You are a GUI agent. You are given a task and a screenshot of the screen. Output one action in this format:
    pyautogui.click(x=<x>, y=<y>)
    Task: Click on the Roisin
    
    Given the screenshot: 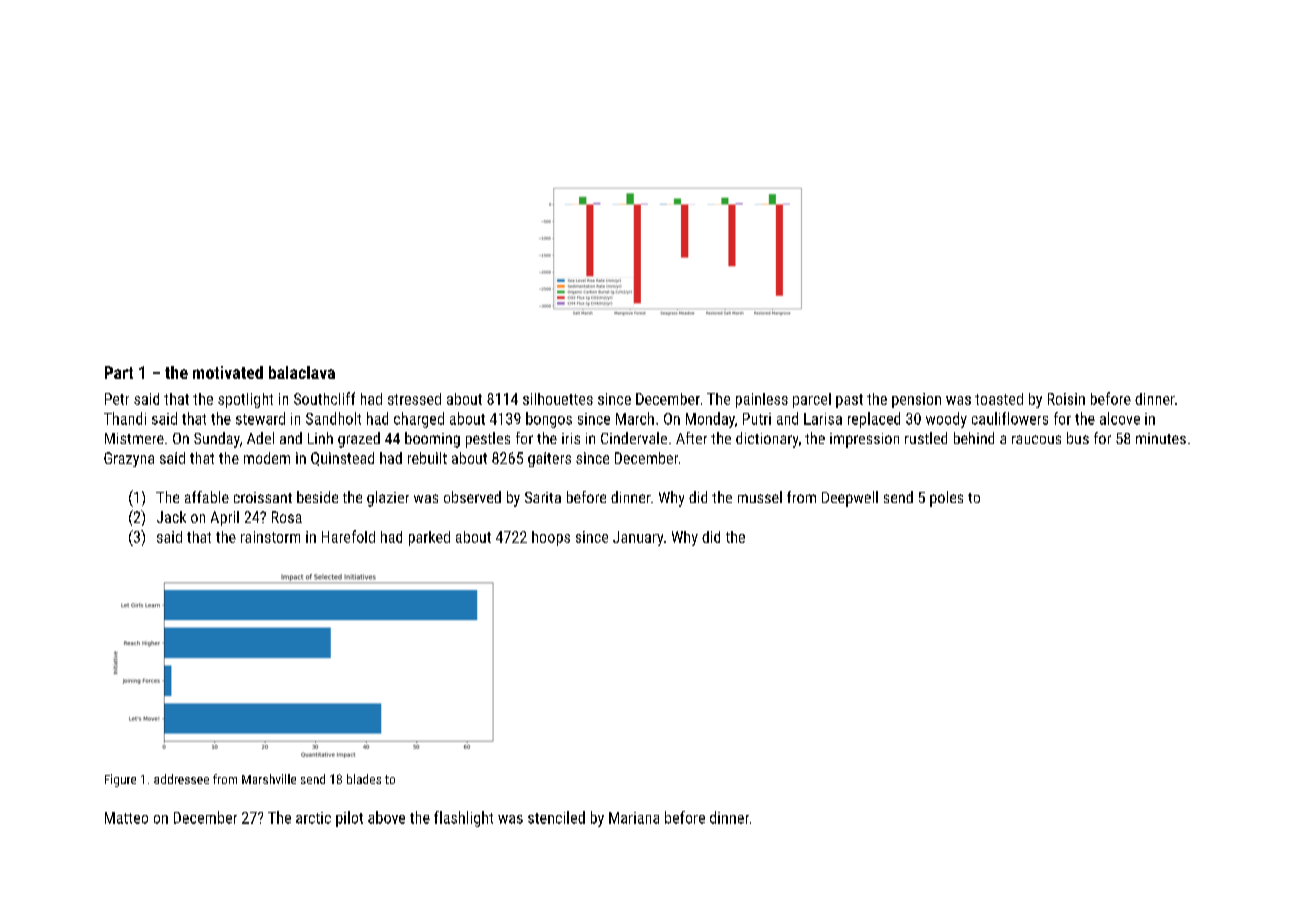 What is the action you would take?
    pyautogui.click(x=1066, y=399)
